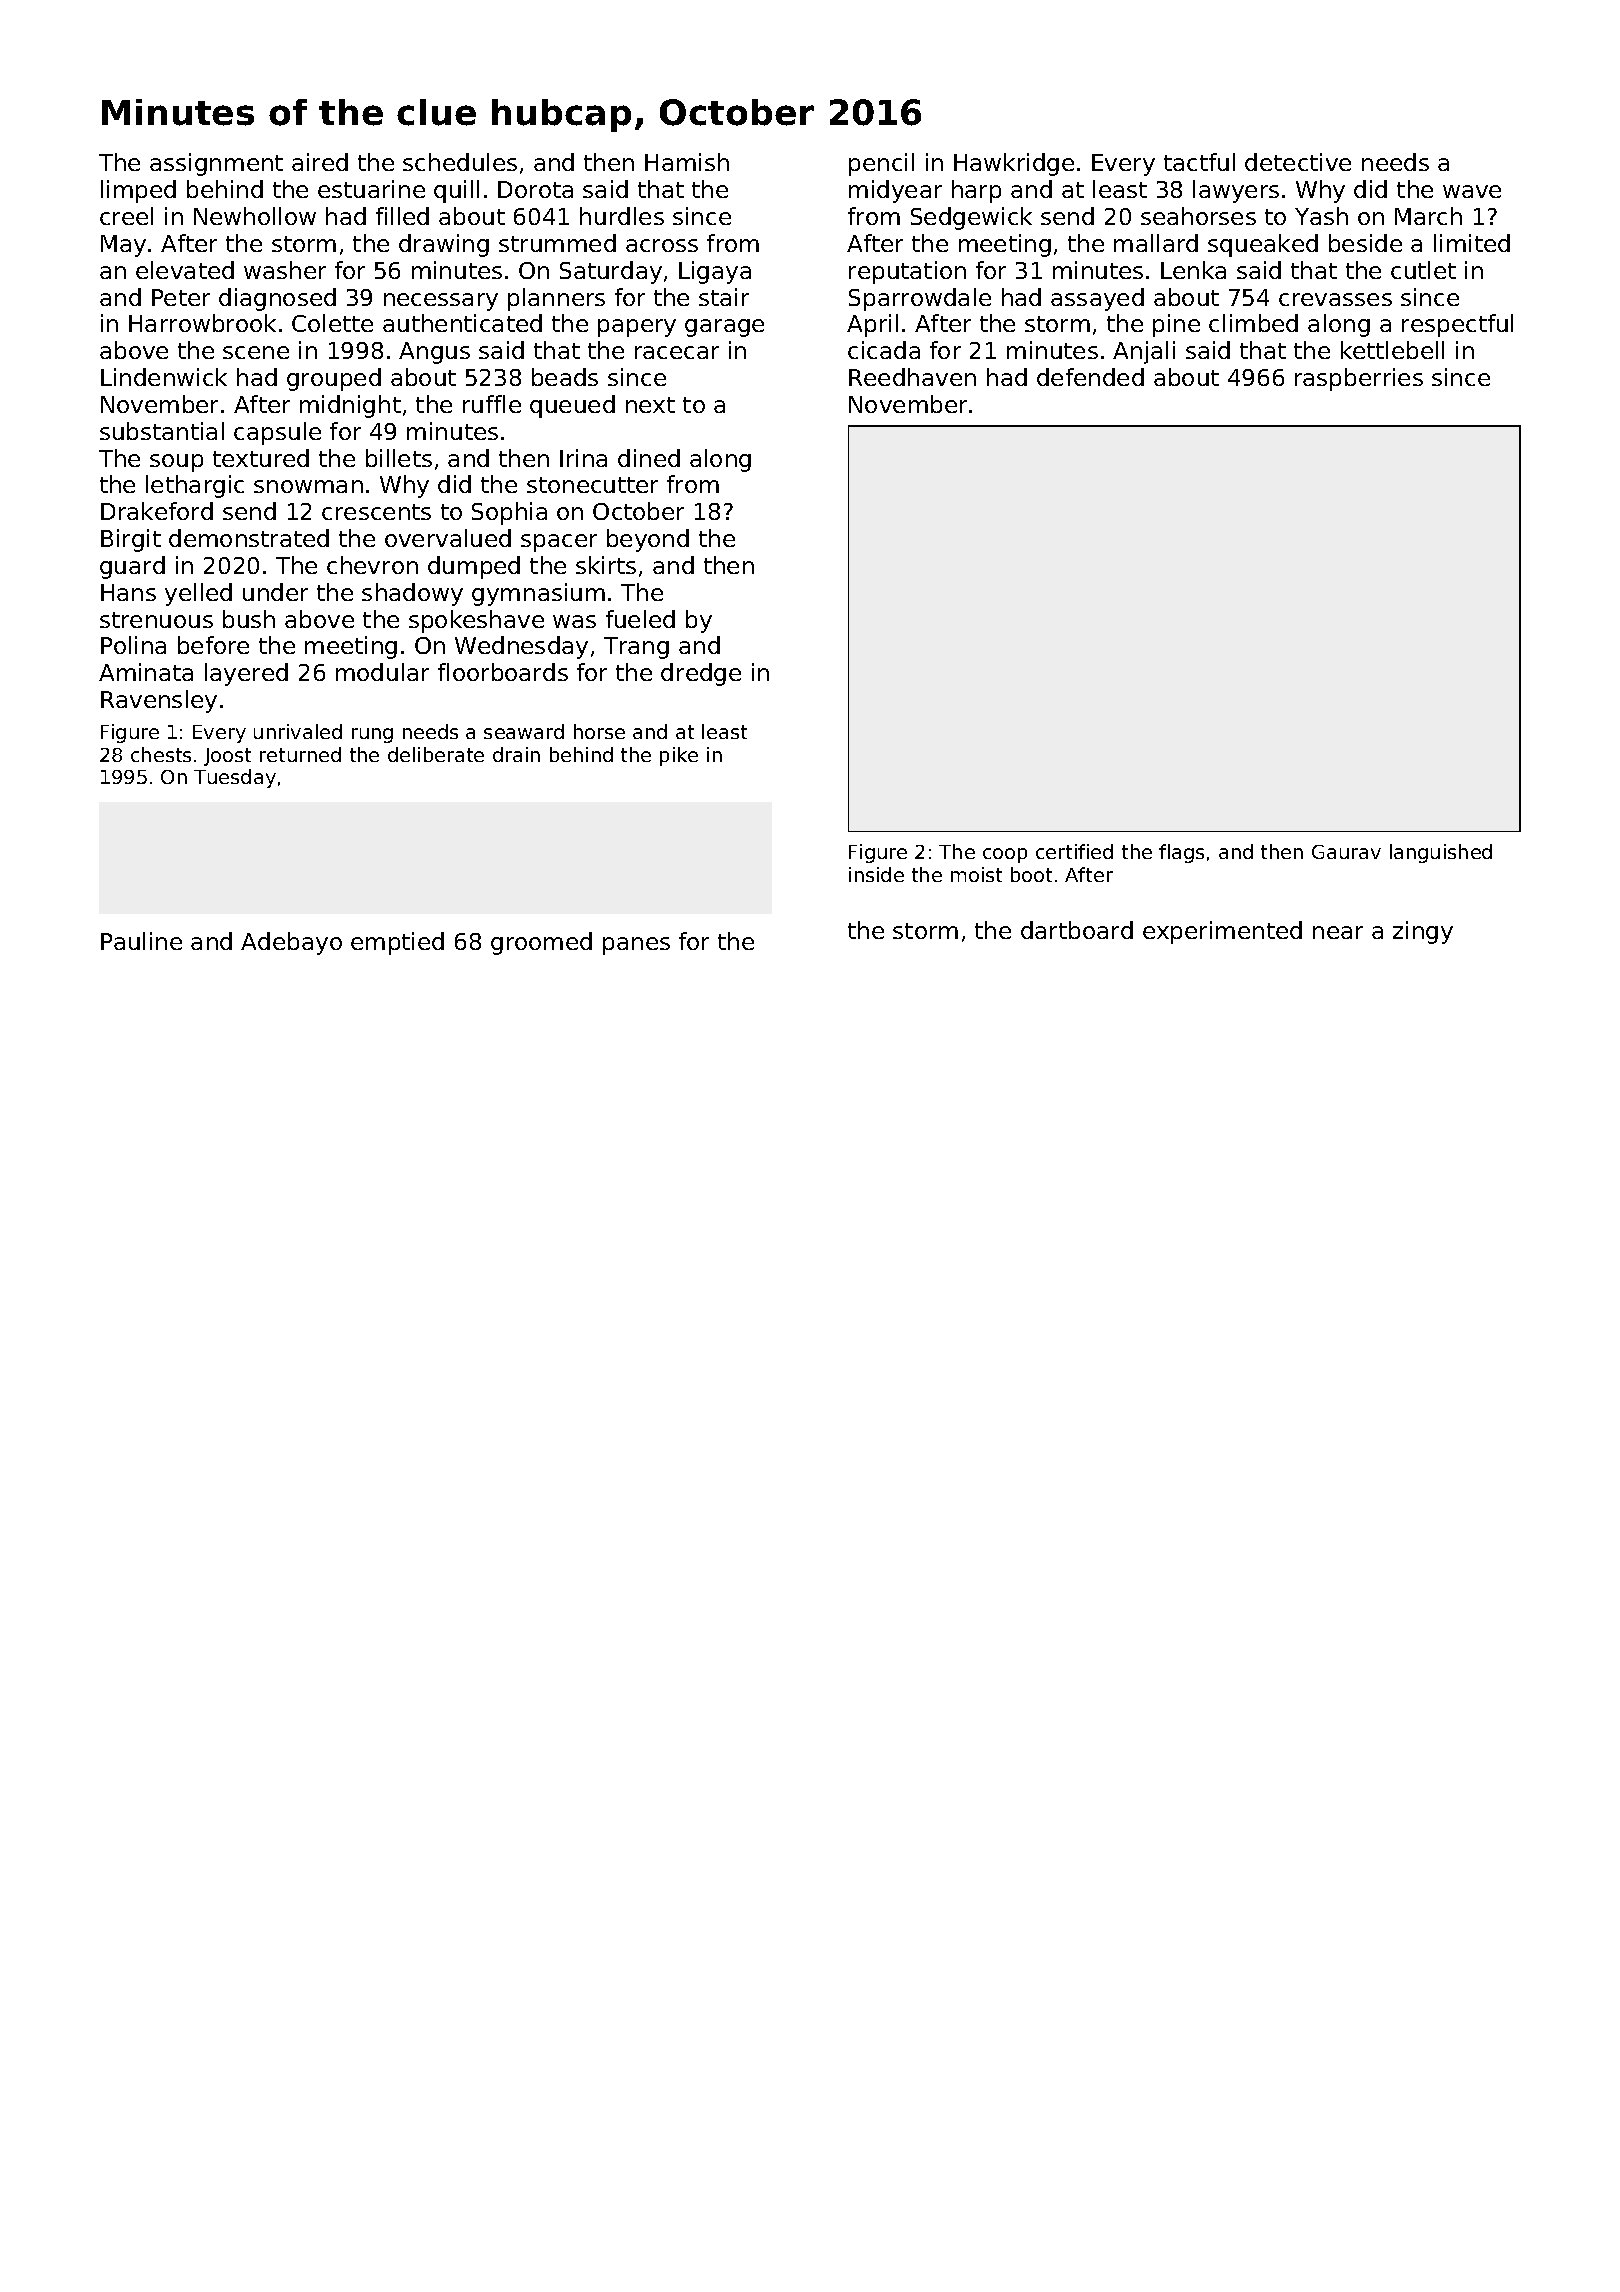  Describe the element at coordinates (636, 946) in the image. I see `panes` at that location.
